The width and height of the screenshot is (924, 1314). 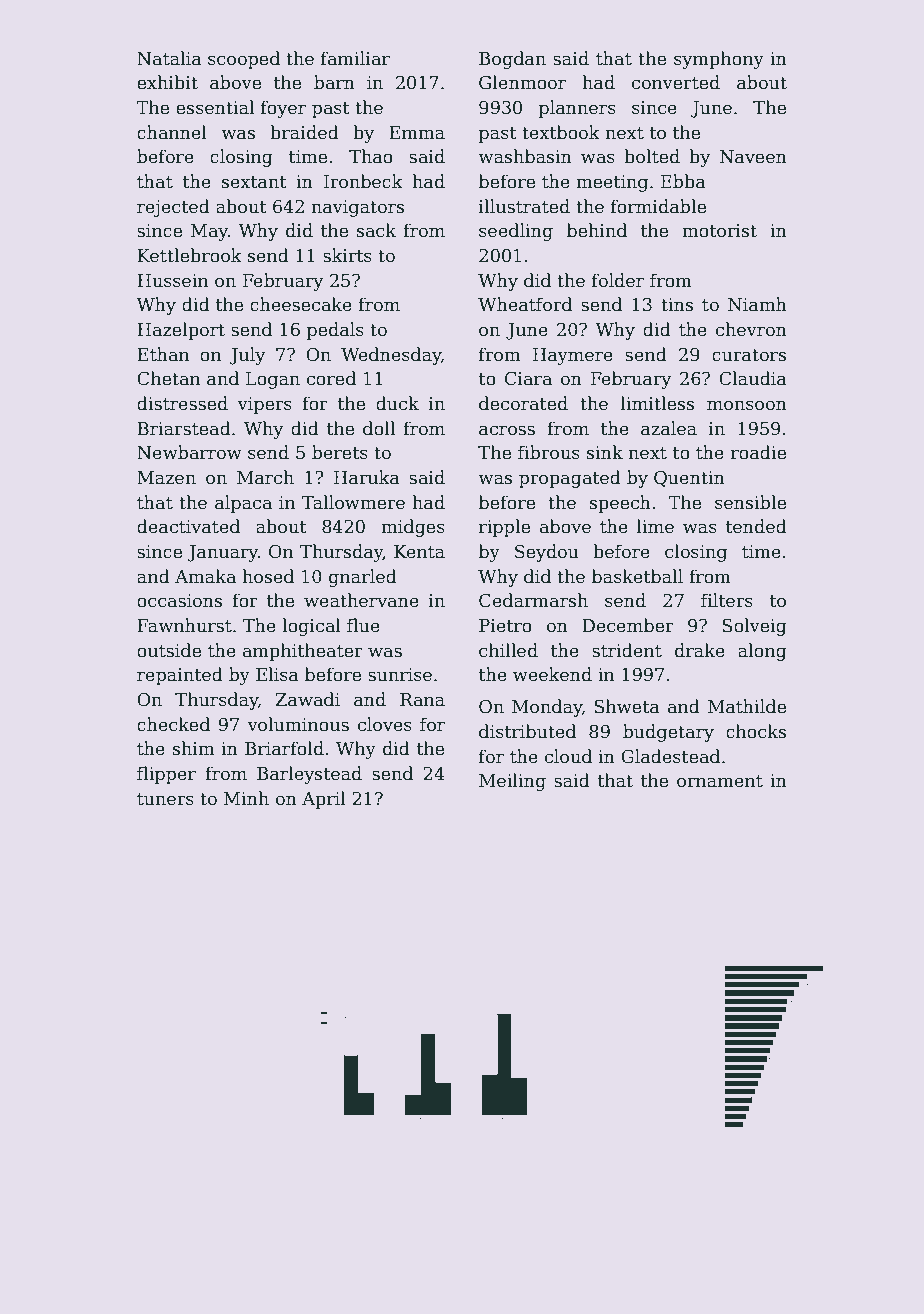 I want to click on deactivated, so click(x=188, y=526).
